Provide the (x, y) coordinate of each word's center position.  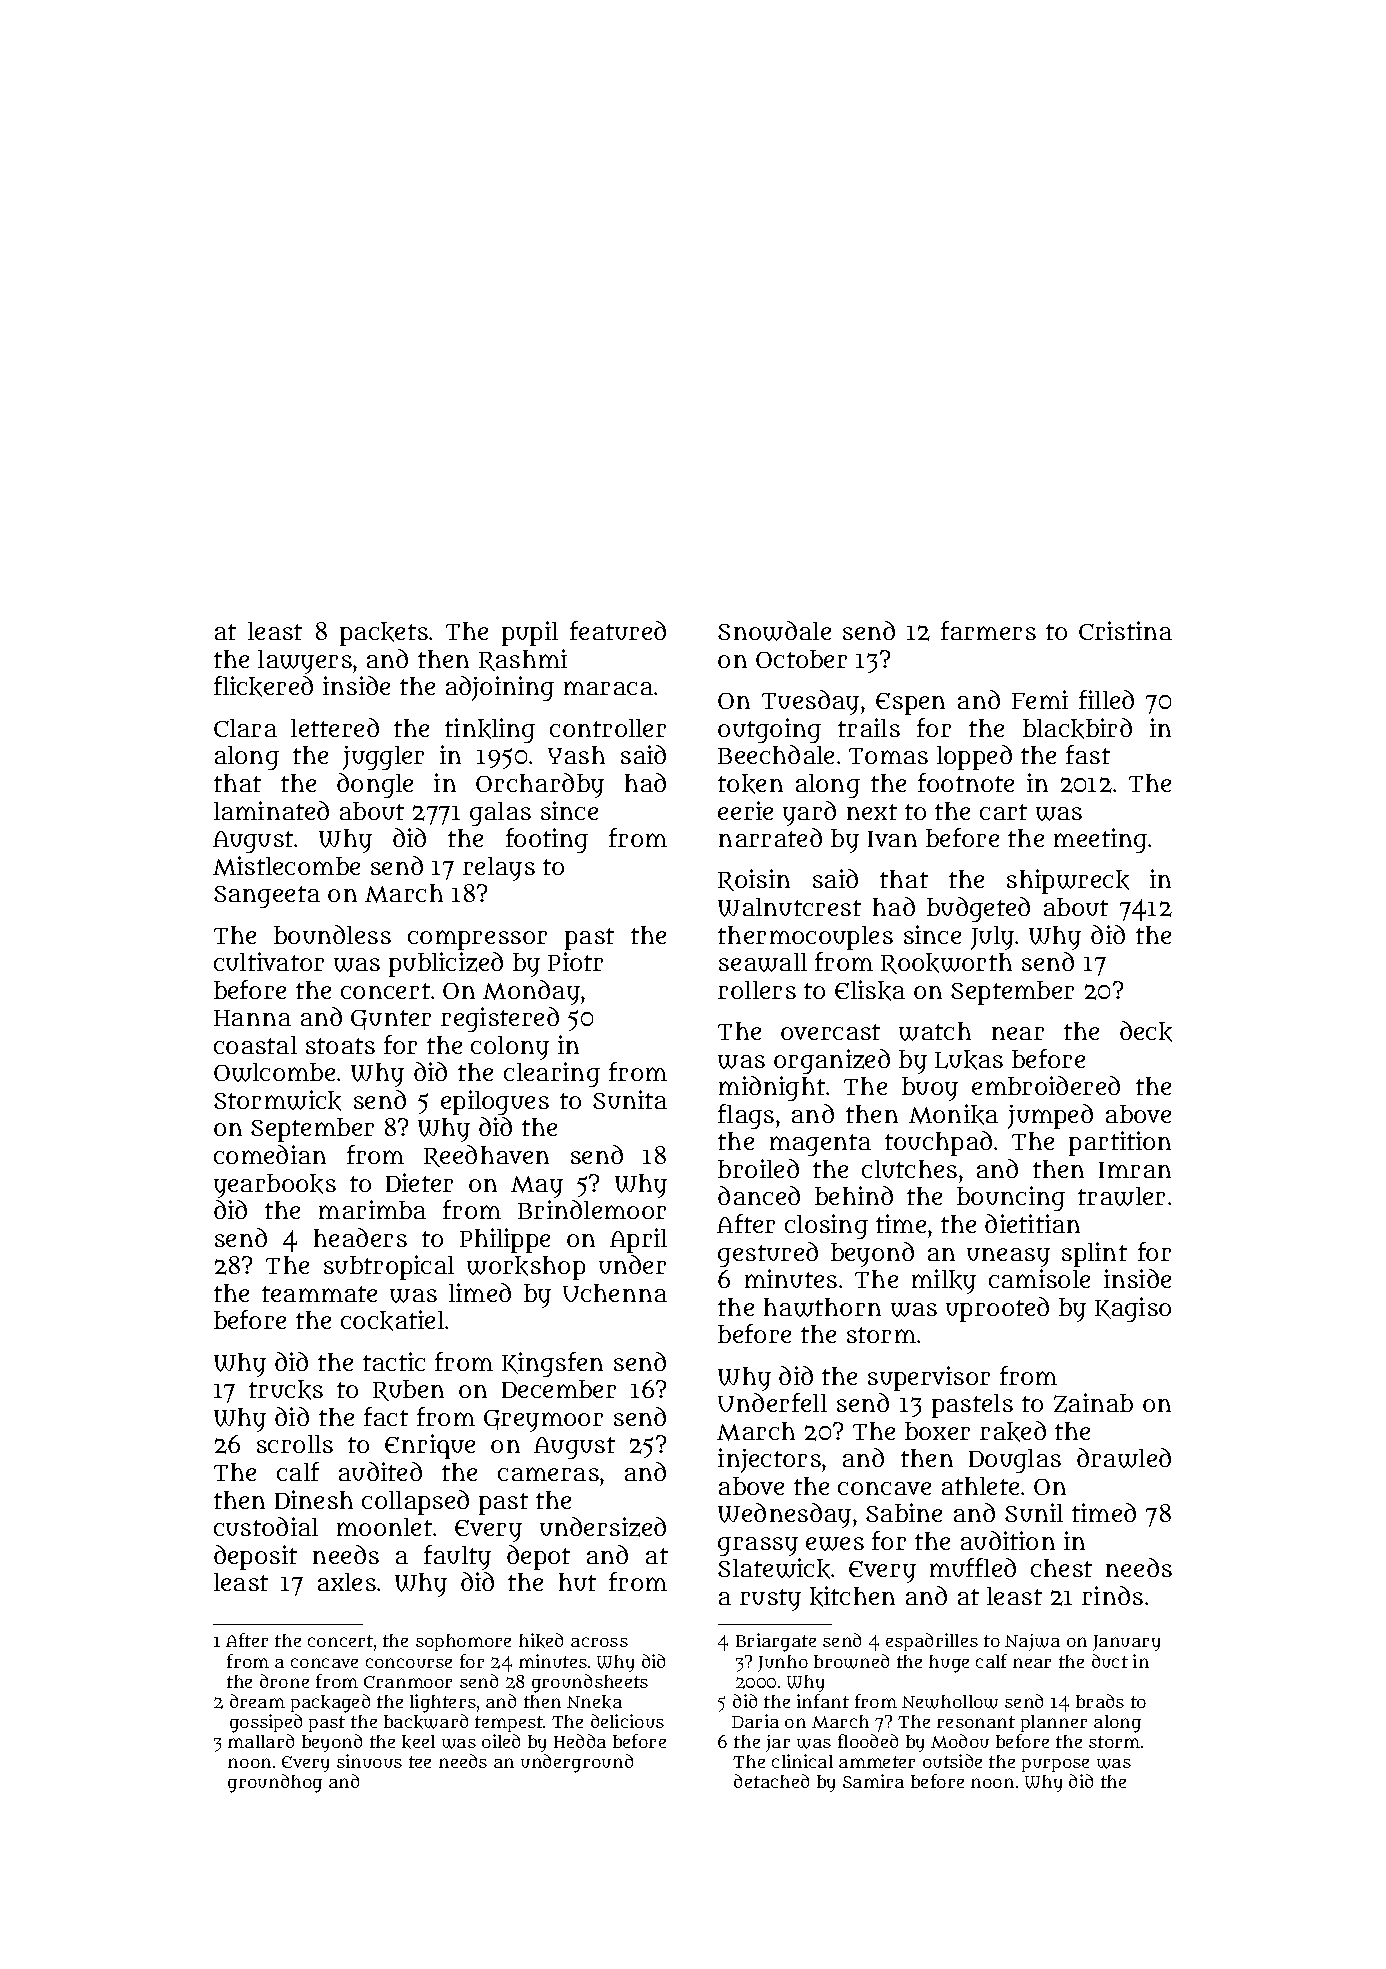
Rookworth (946, 963)
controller (608, 728)
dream (257, 1701)
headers (360, 1237)
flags (746, 1116)
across (599, 1642)
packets (384, 634)
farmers (988, 630)
